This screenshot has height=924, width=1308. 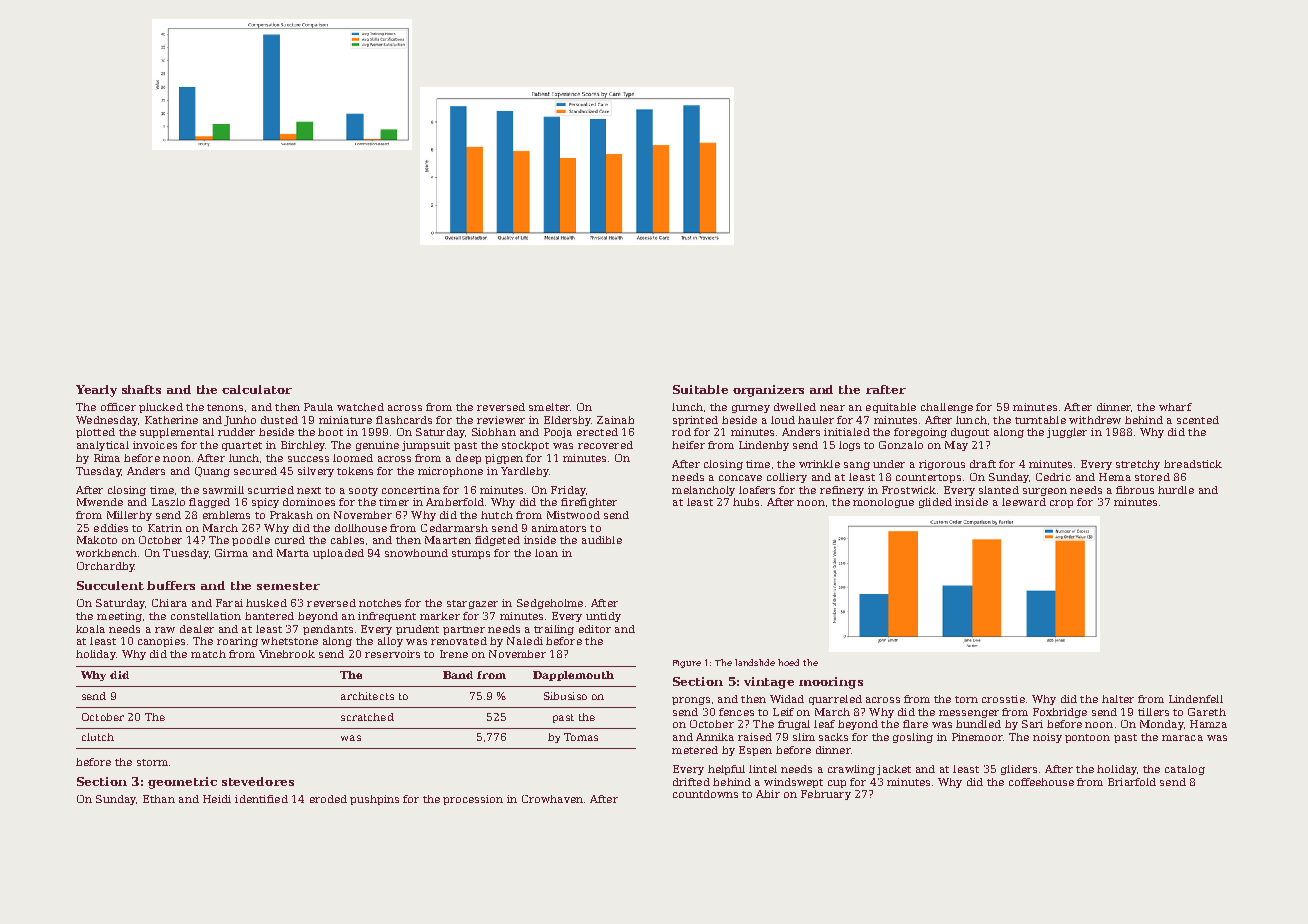 What do you see at coordinates (141, 389) in the screenshot?
I see `shafts` at bounding box center [141, 389].
